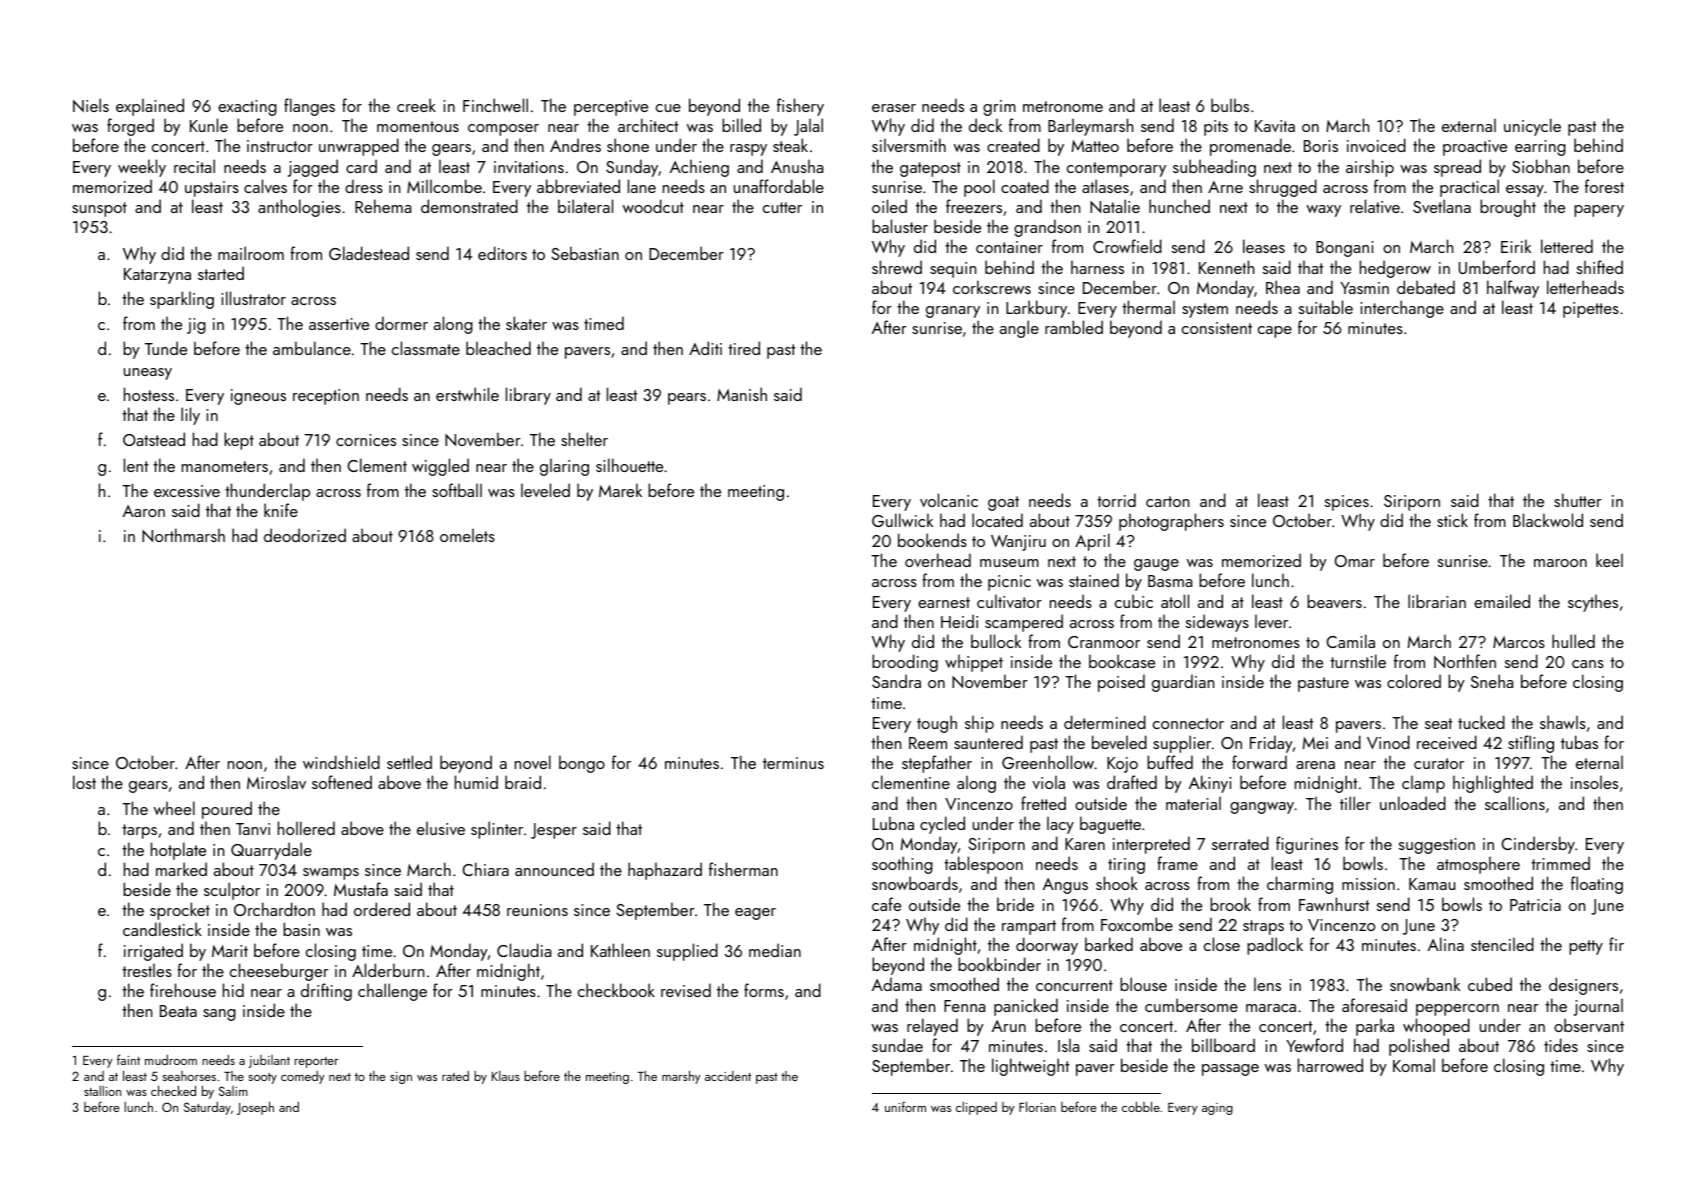  I want to click on Patricia, so click(1535, 905).
